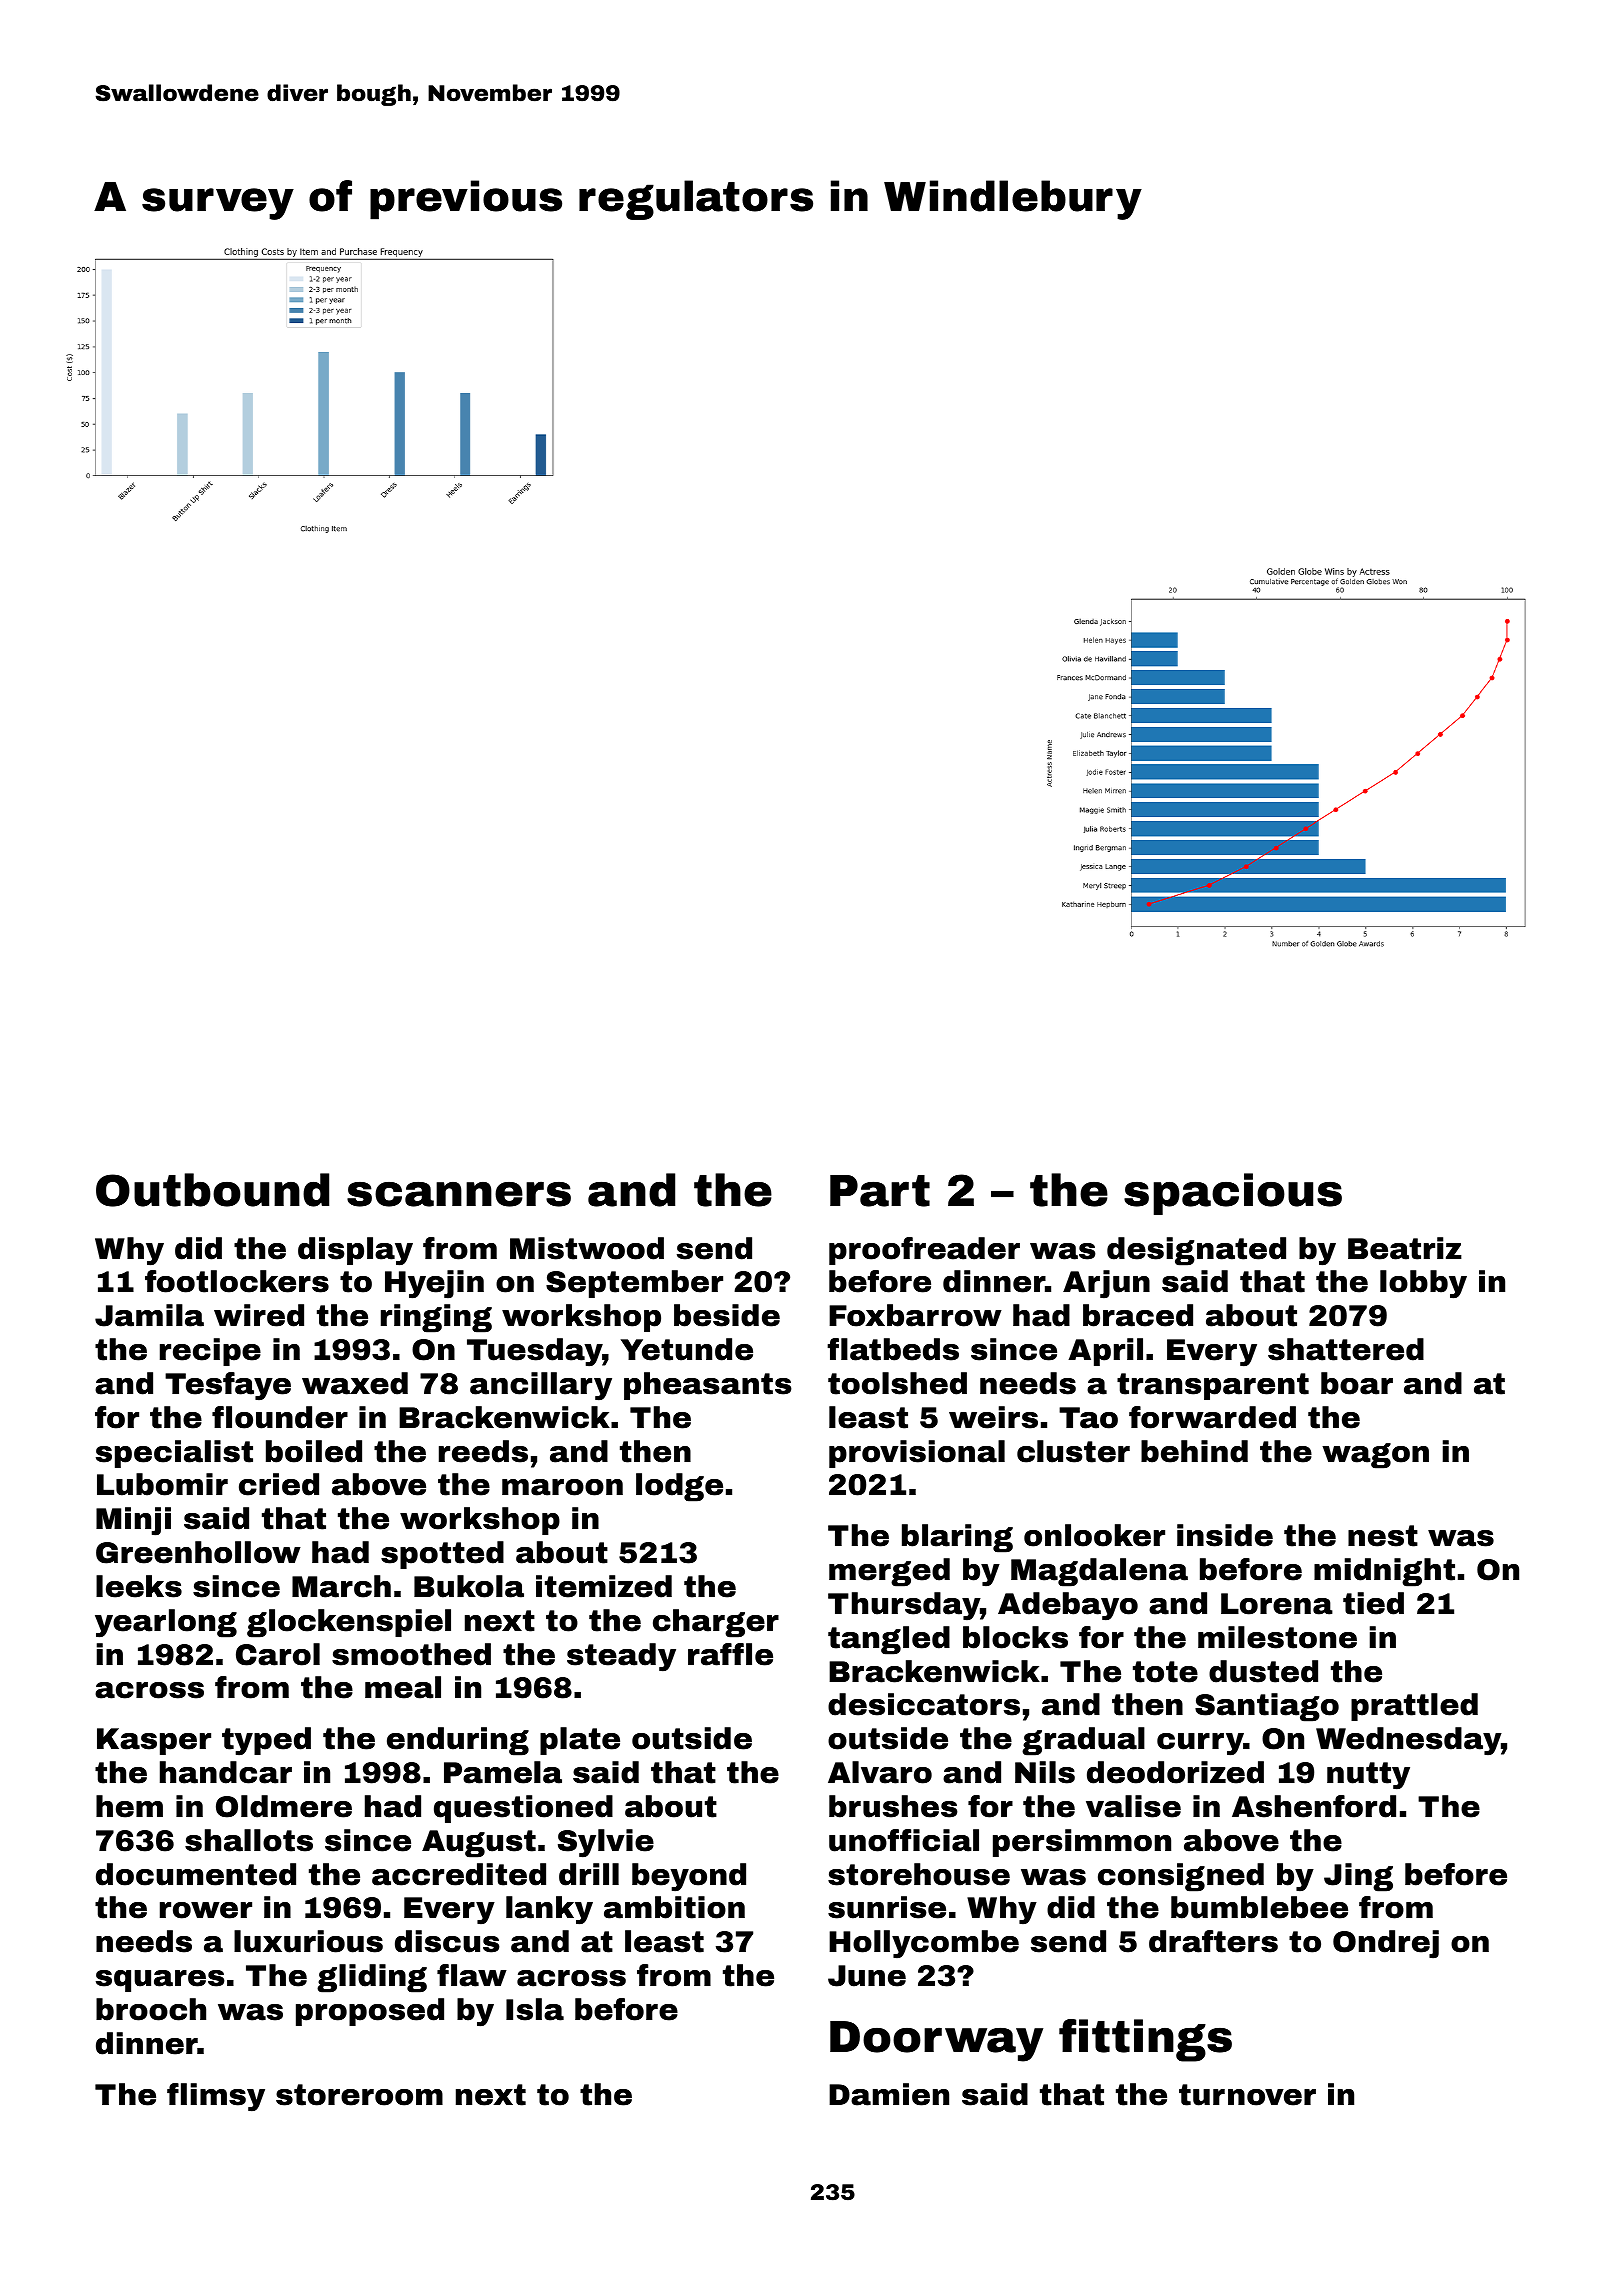  Describe the element at coordinates (689, 1877) in the page. I see `beyond` at that location.
